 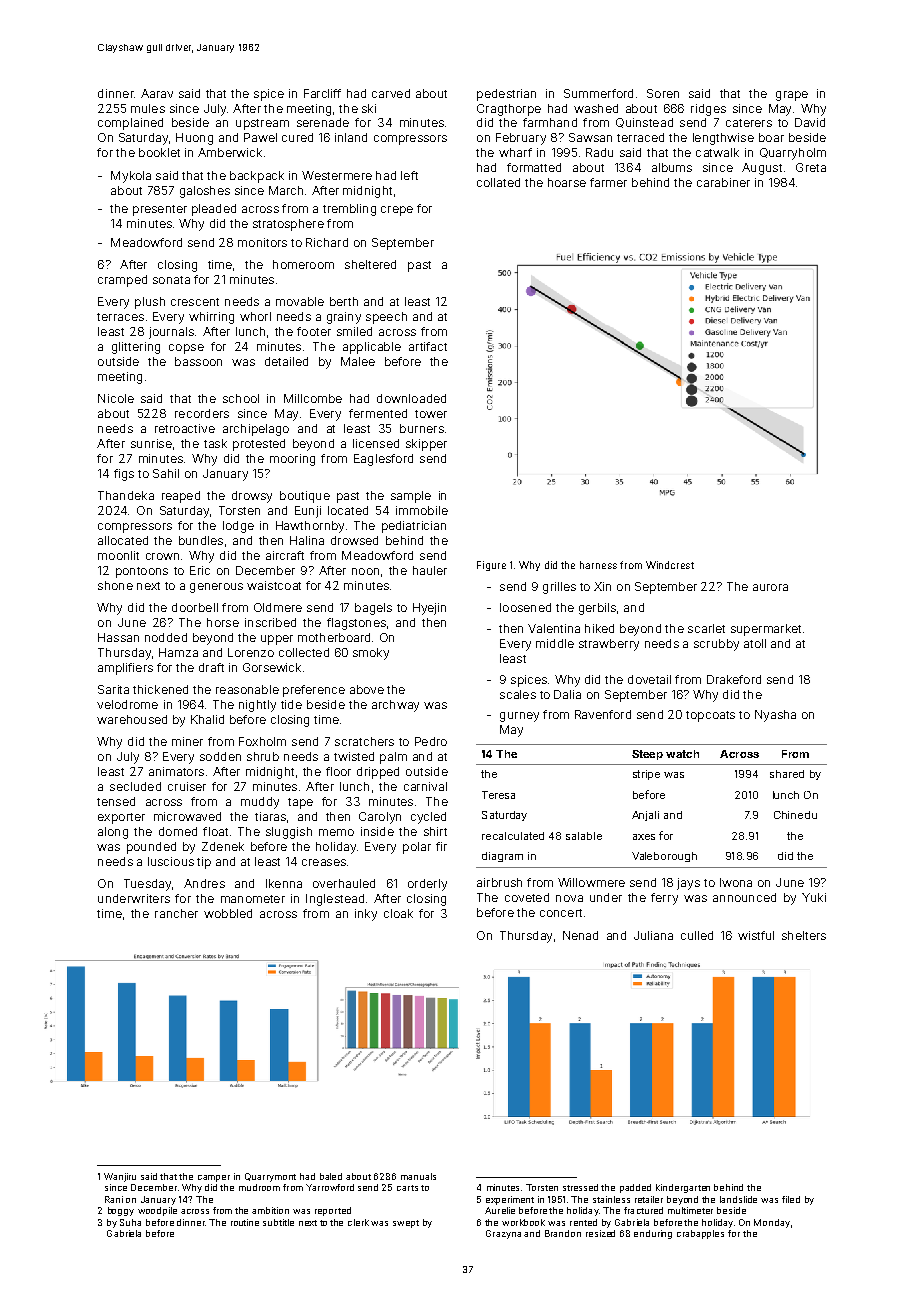 I want to click on bassoon, so click(x=198, y=361).
